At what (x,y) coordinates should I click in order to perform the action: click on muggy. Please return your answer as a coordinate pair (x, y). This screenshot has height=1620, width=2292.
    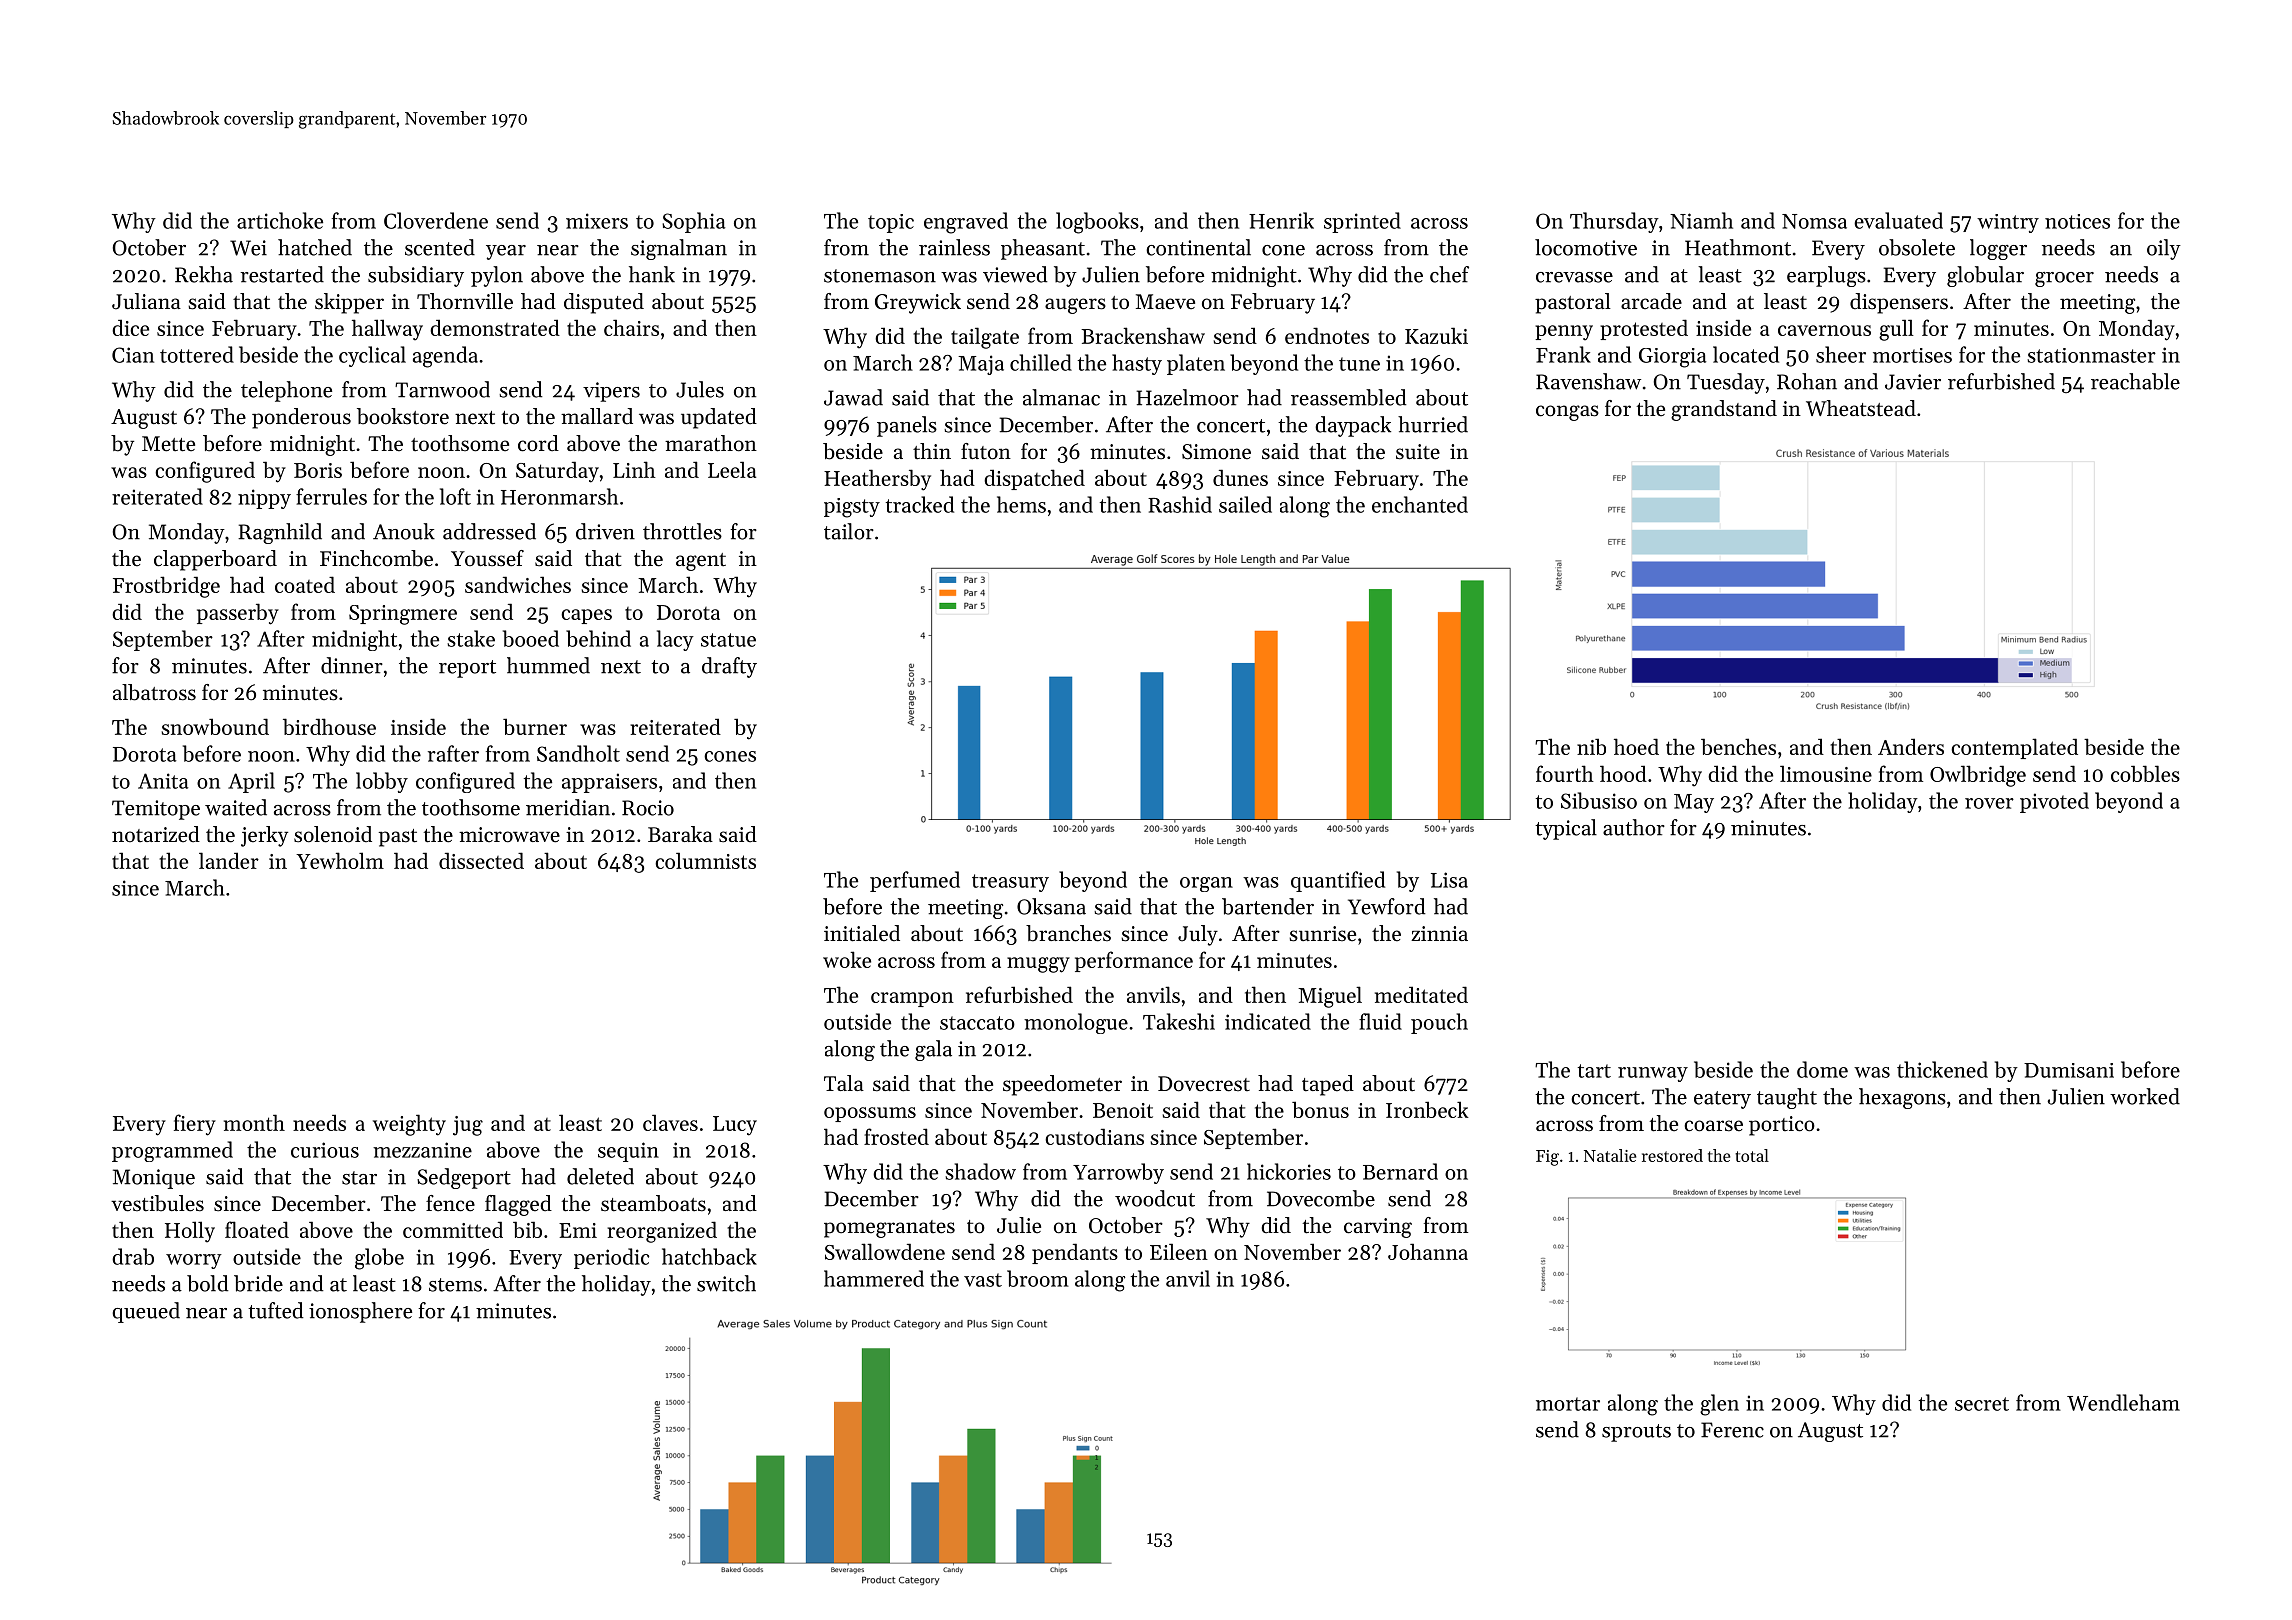
    Looking at the image, I should click on (1038, 965).
